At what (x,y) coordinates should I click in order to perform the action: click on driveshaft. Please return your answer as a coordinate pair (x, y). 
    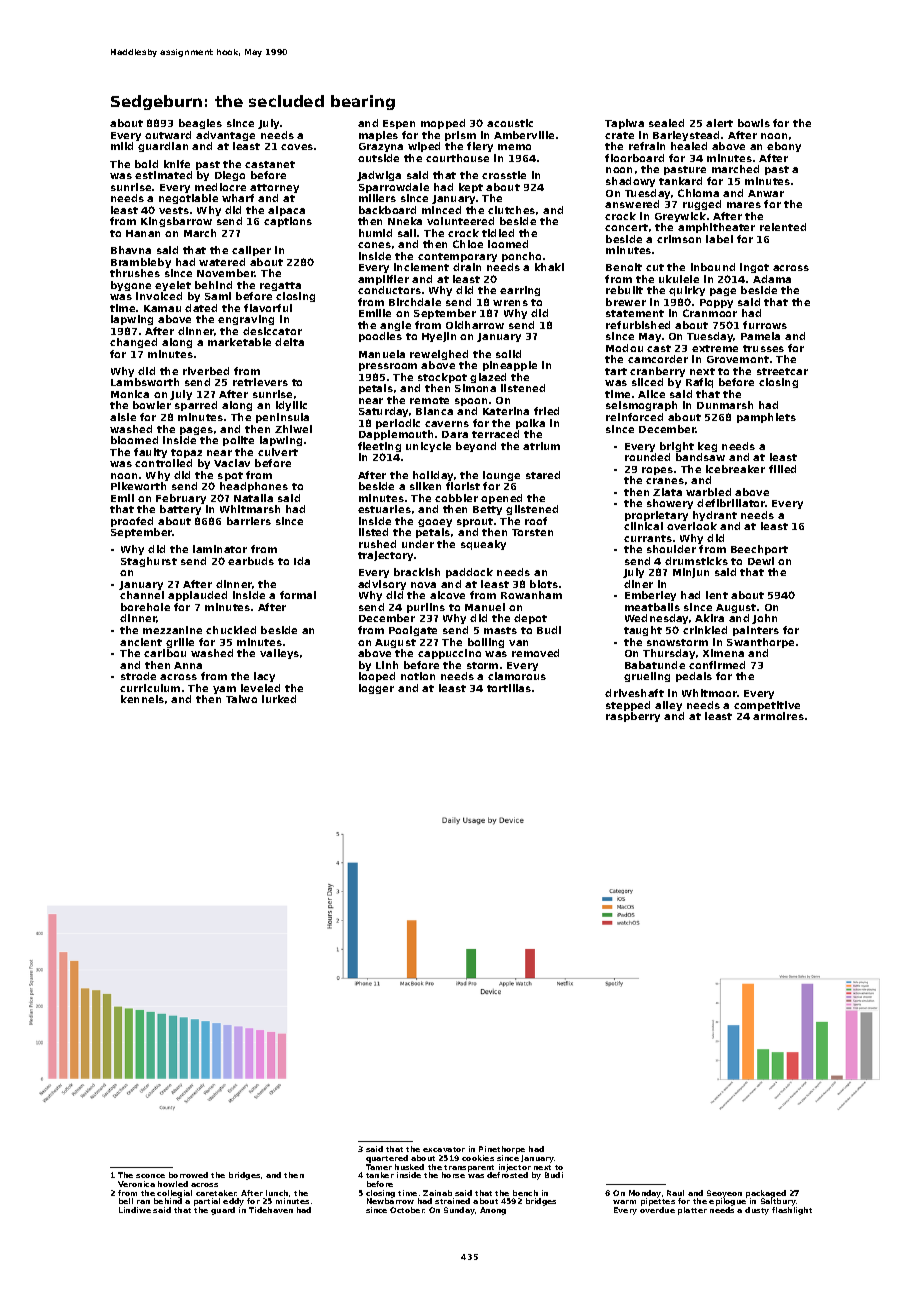
    Looking at the image, I should click on (634, 693).
